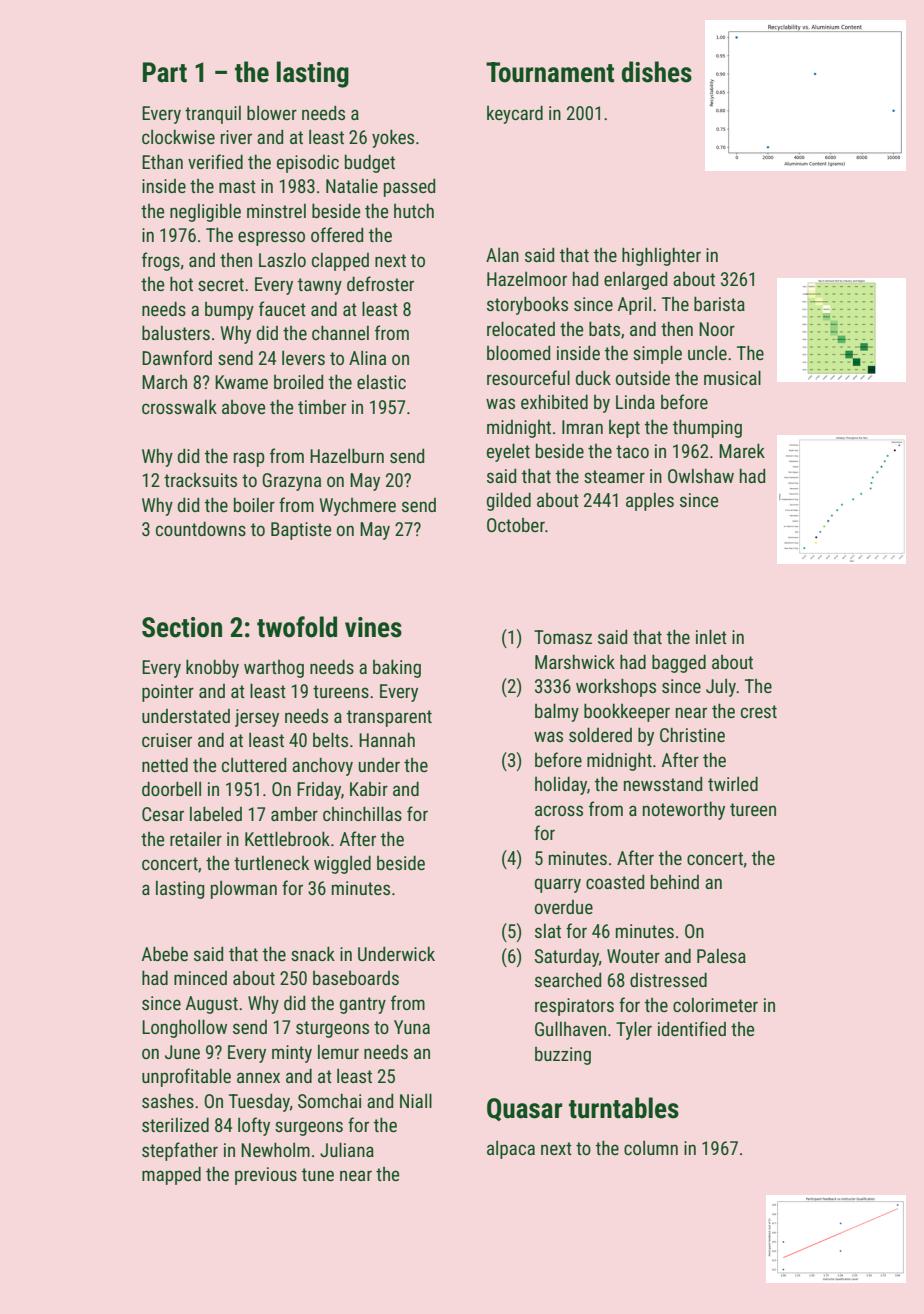  I want to click on Tomasz, so click(563, 637).
